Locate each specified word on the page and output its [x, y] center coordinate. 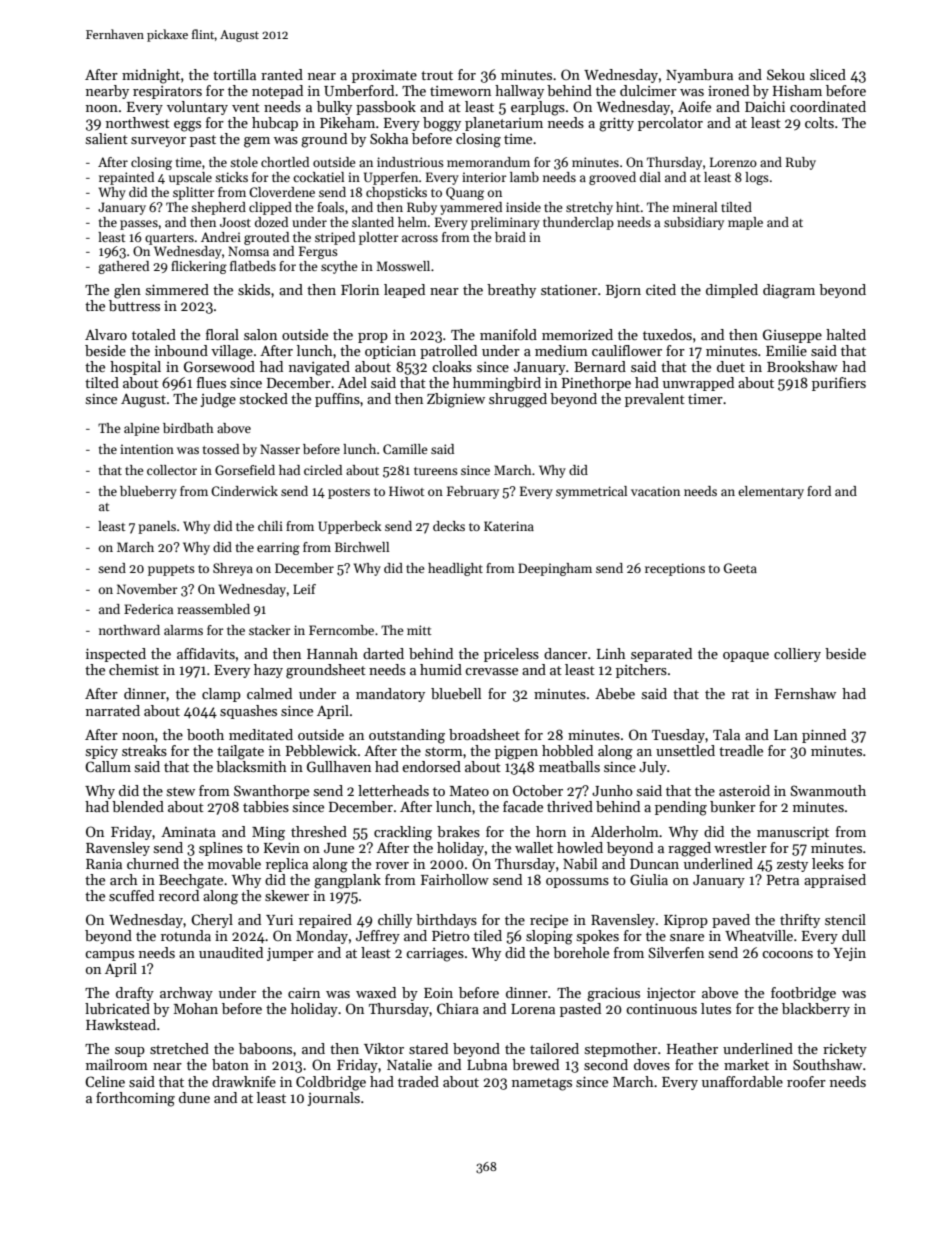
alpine [142, 429]
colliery [797, 655]
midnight [151, 76]
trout [437, 75]
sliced [828, 74]
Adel [352, 382]
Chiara [458, 1008]
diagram [789, 291]
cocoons [787, 954]
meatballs [569, 766]
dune [194, 1097]
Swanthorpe [271, 792]
